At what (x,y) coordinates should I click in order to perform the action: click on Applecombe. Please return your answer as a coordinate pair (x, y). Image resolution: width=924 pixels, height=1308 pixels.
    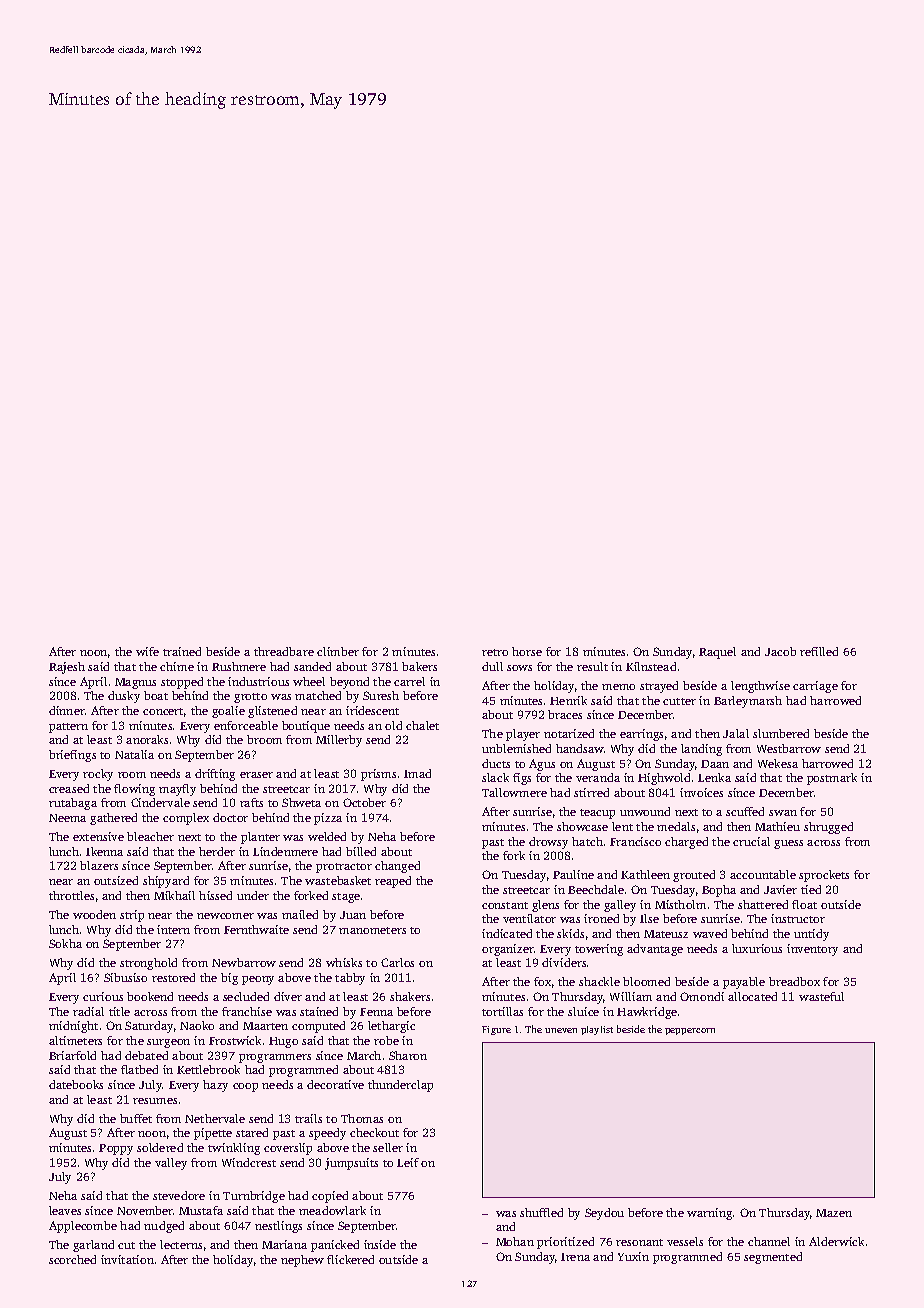
    Looking at the image, I should click on (83, 1227).
